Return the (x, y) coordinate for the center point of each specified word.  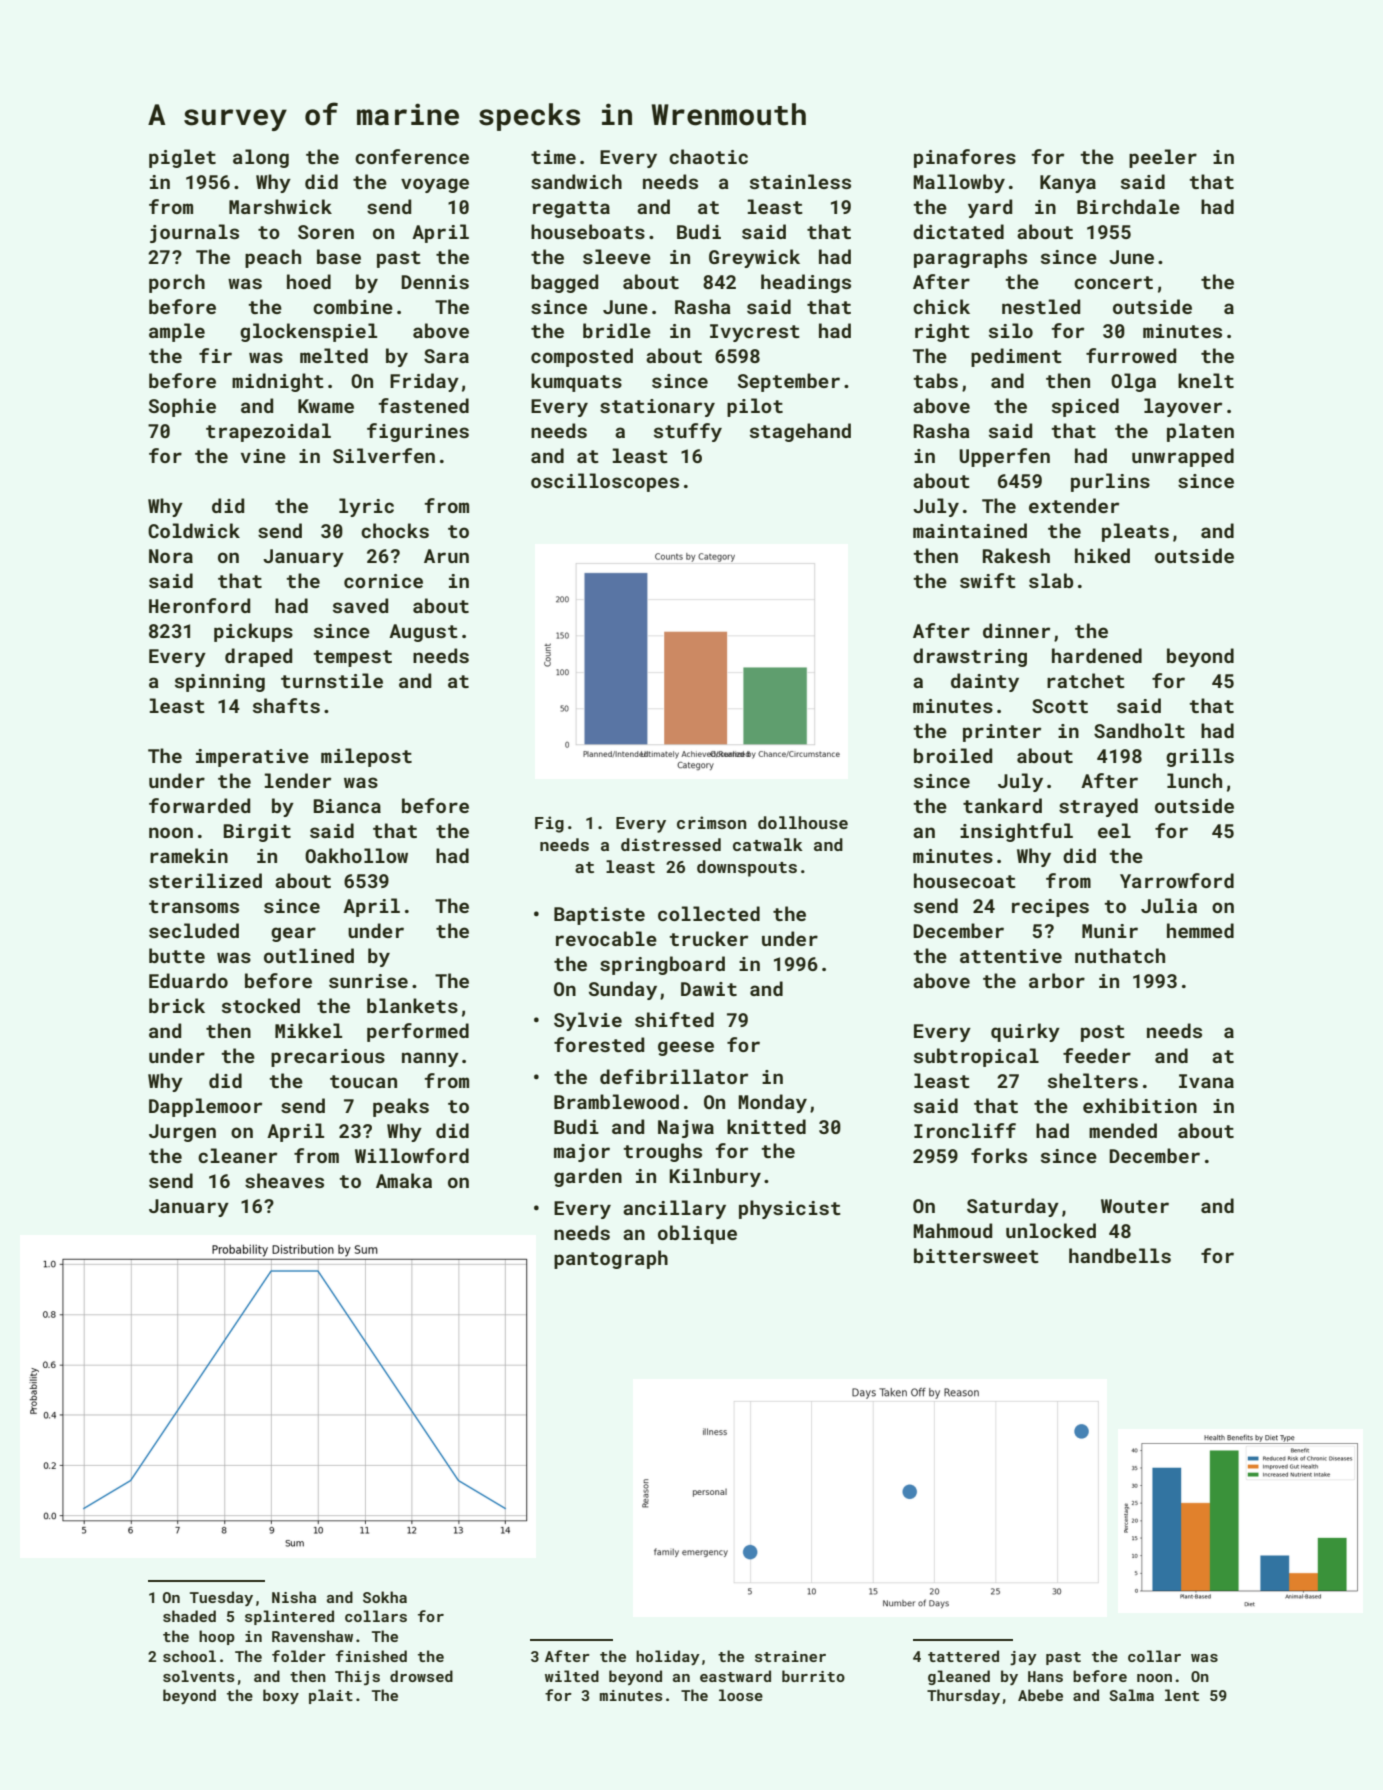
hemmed (1200, 930)
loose (741, 1695)
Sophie (182, 407)
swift (988, 580)
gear (293, 934)
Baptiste (599, 916)
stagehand (800, 432)
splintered (289, 1617)
